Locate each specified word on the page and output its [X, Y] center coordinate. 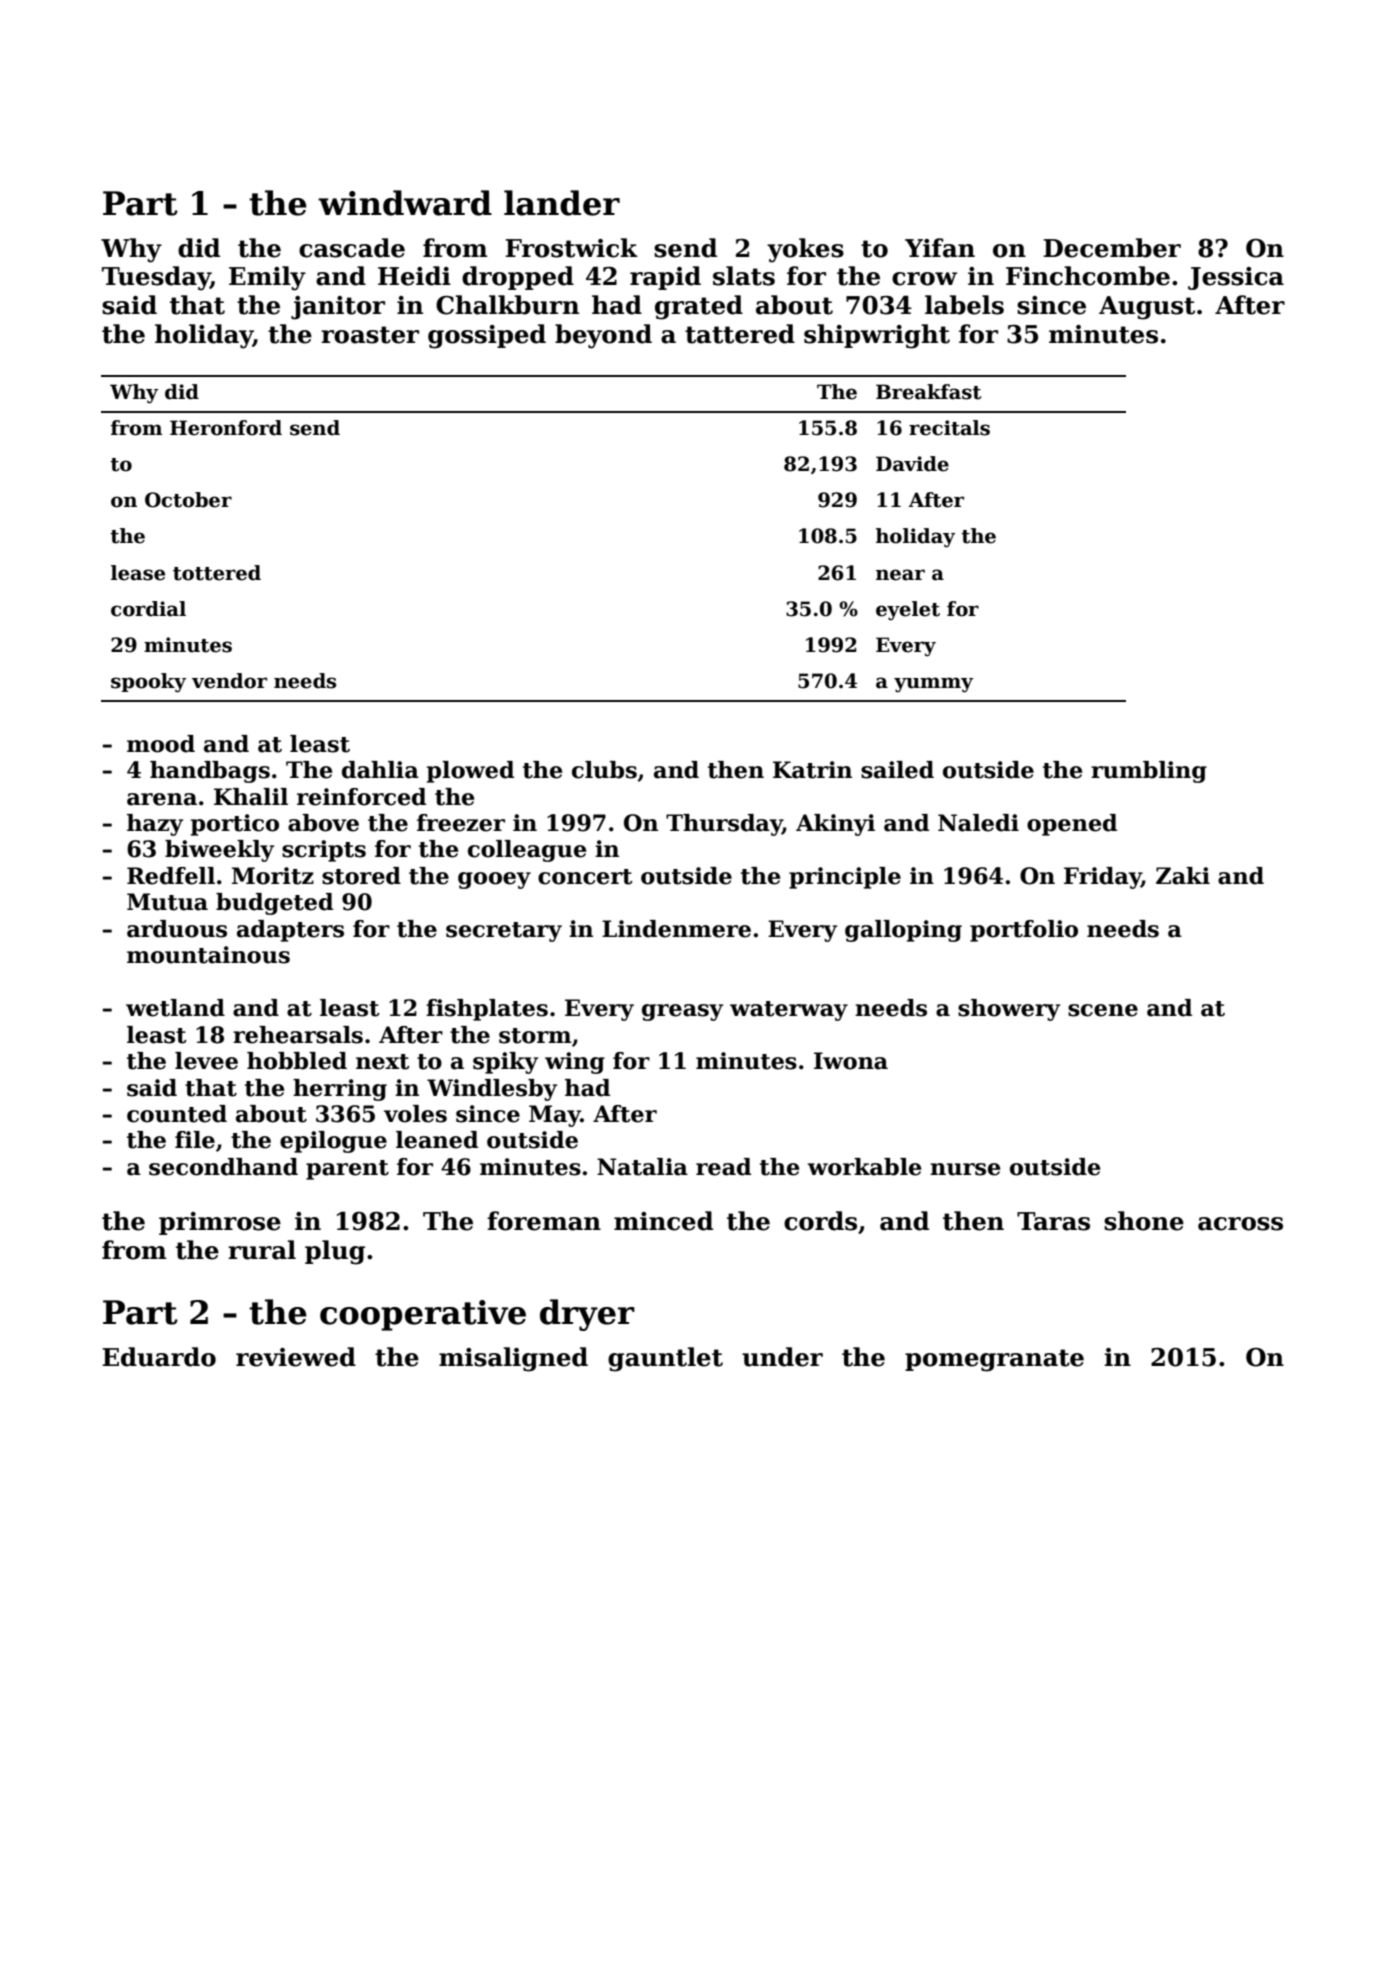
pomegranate [994, 1360]
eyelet [908, 610]
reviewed [296, 1357]
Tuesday [156, 278]
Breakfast [928, 392]
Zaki [1183, 876]
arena [162, 799]
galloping [903, 931]
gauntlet [665, 1359]
